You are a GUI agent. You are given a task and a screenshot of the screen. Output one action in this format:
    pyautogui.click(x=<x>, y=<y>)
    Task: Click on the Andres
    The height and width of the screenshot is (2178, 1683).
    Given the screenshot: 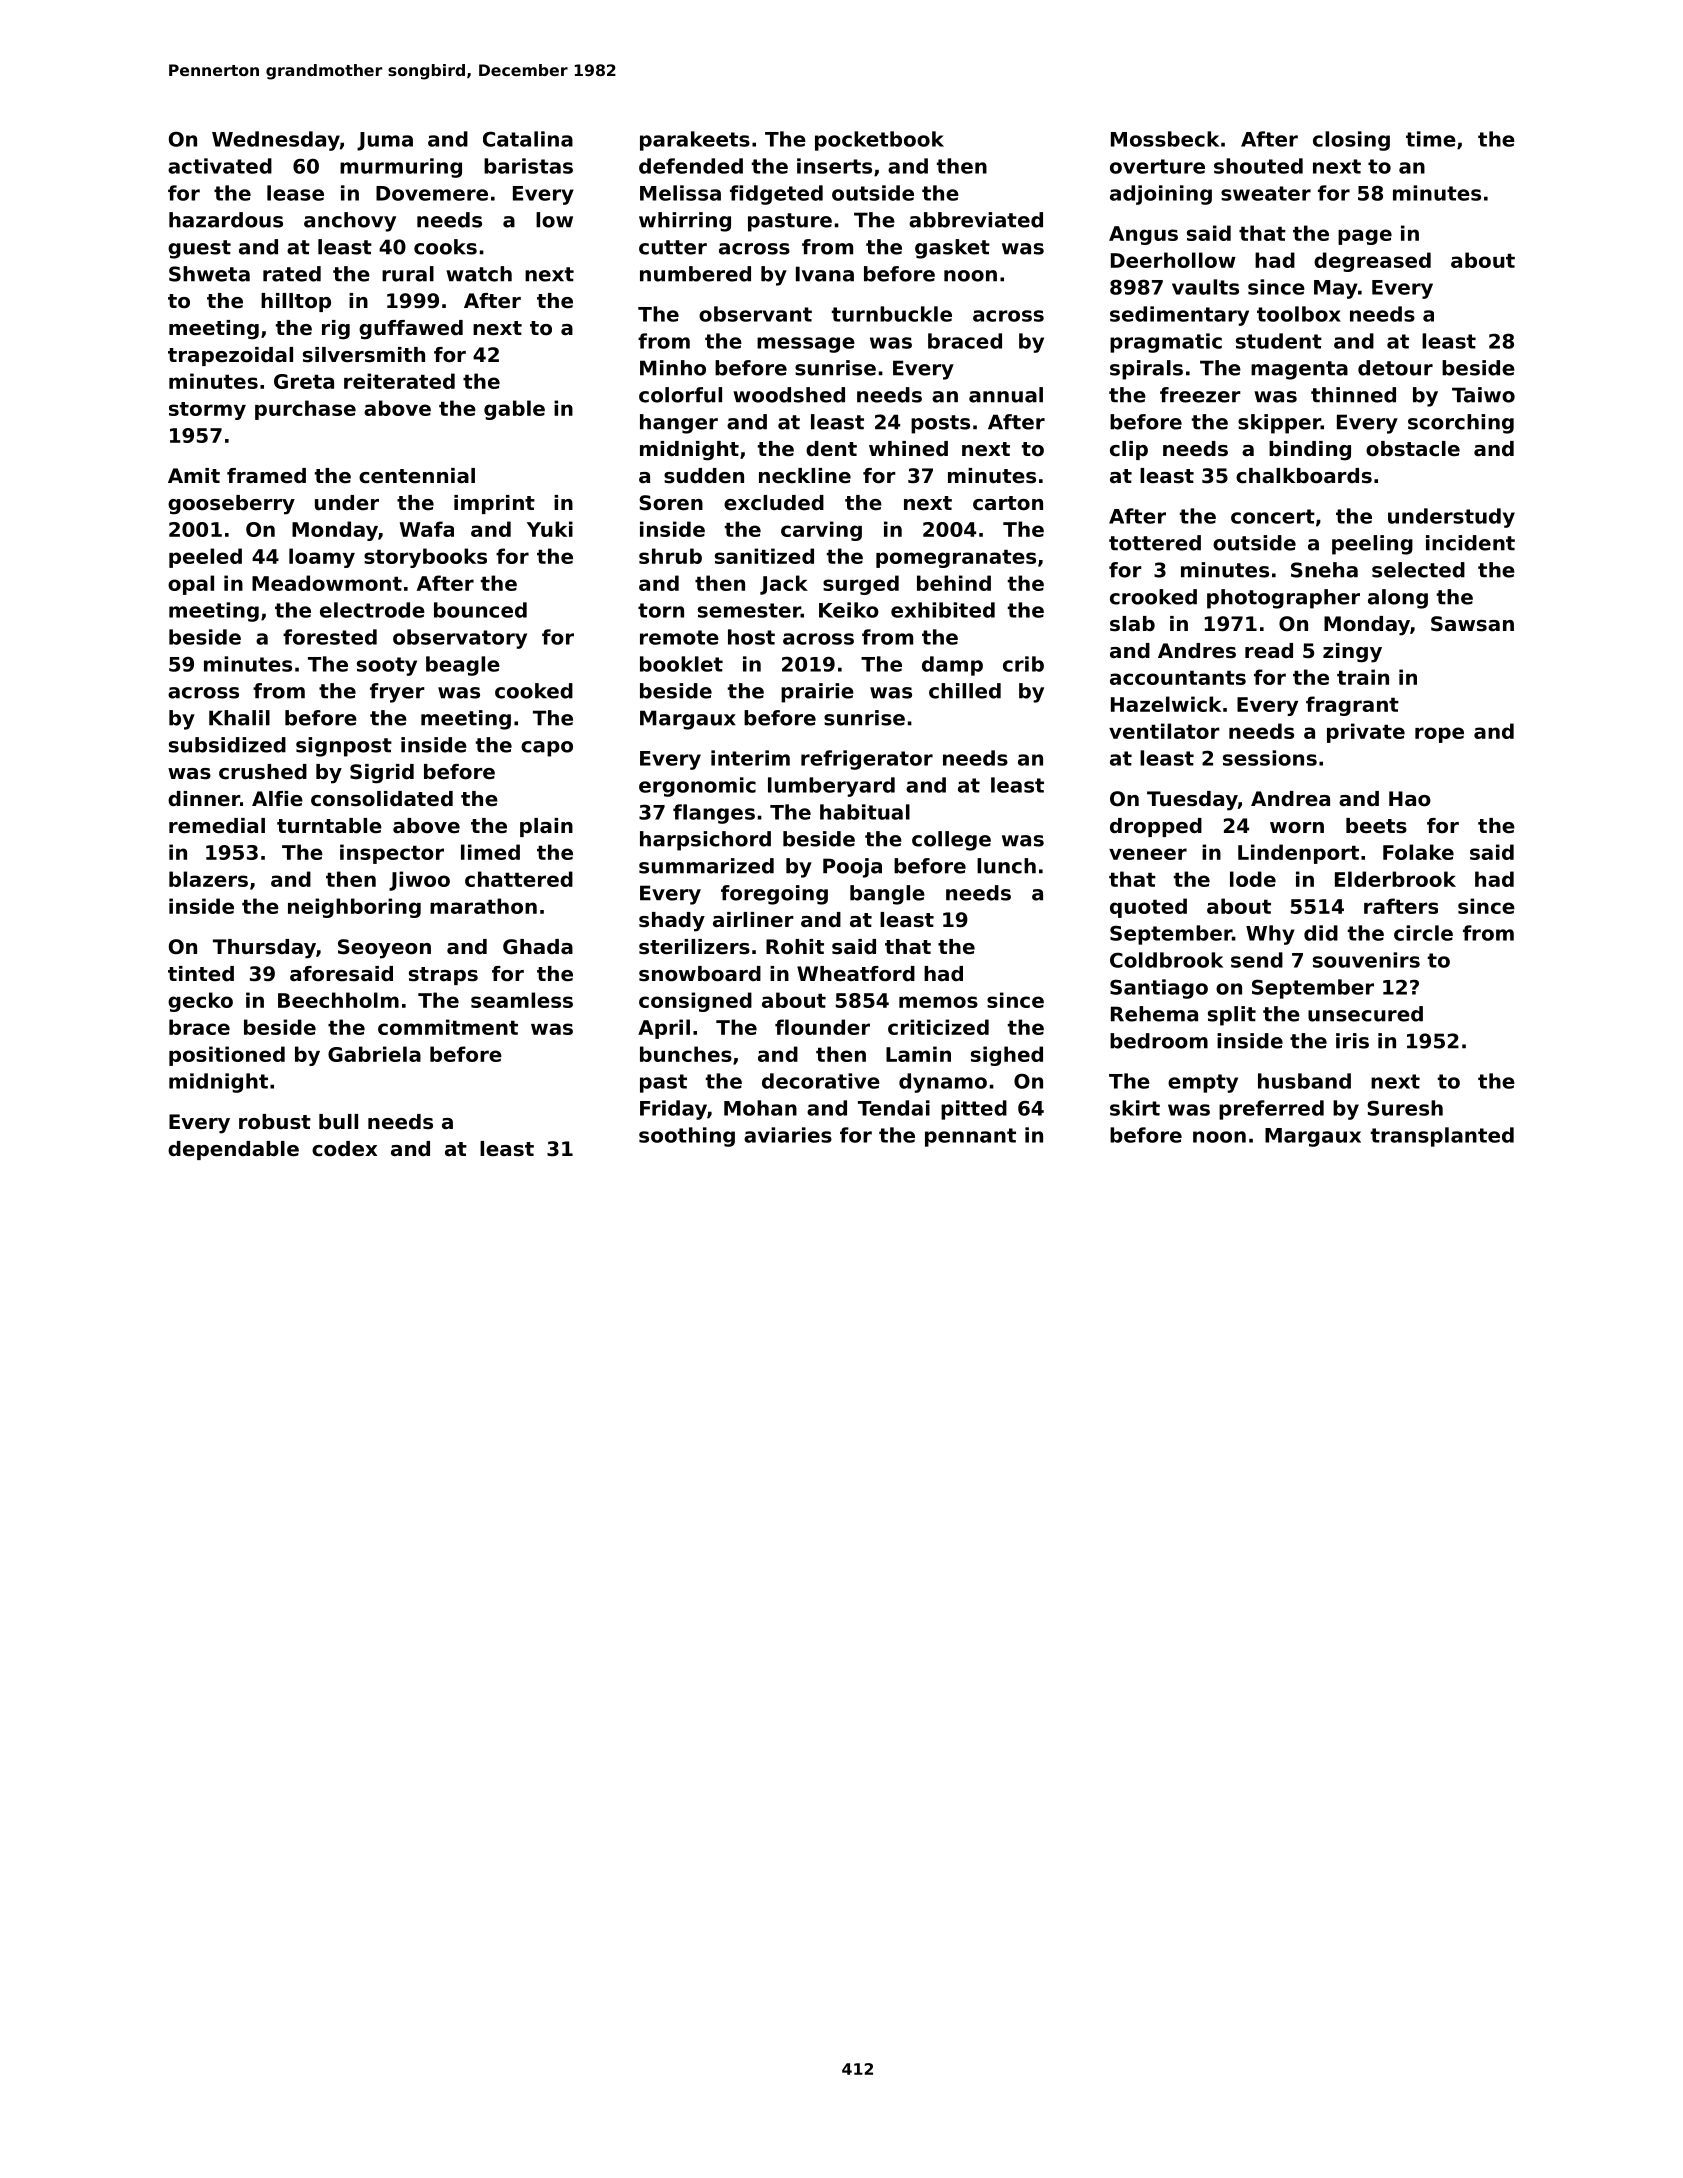 What is the action you would take?
    pyautogui.click(x=1197, y=651)
